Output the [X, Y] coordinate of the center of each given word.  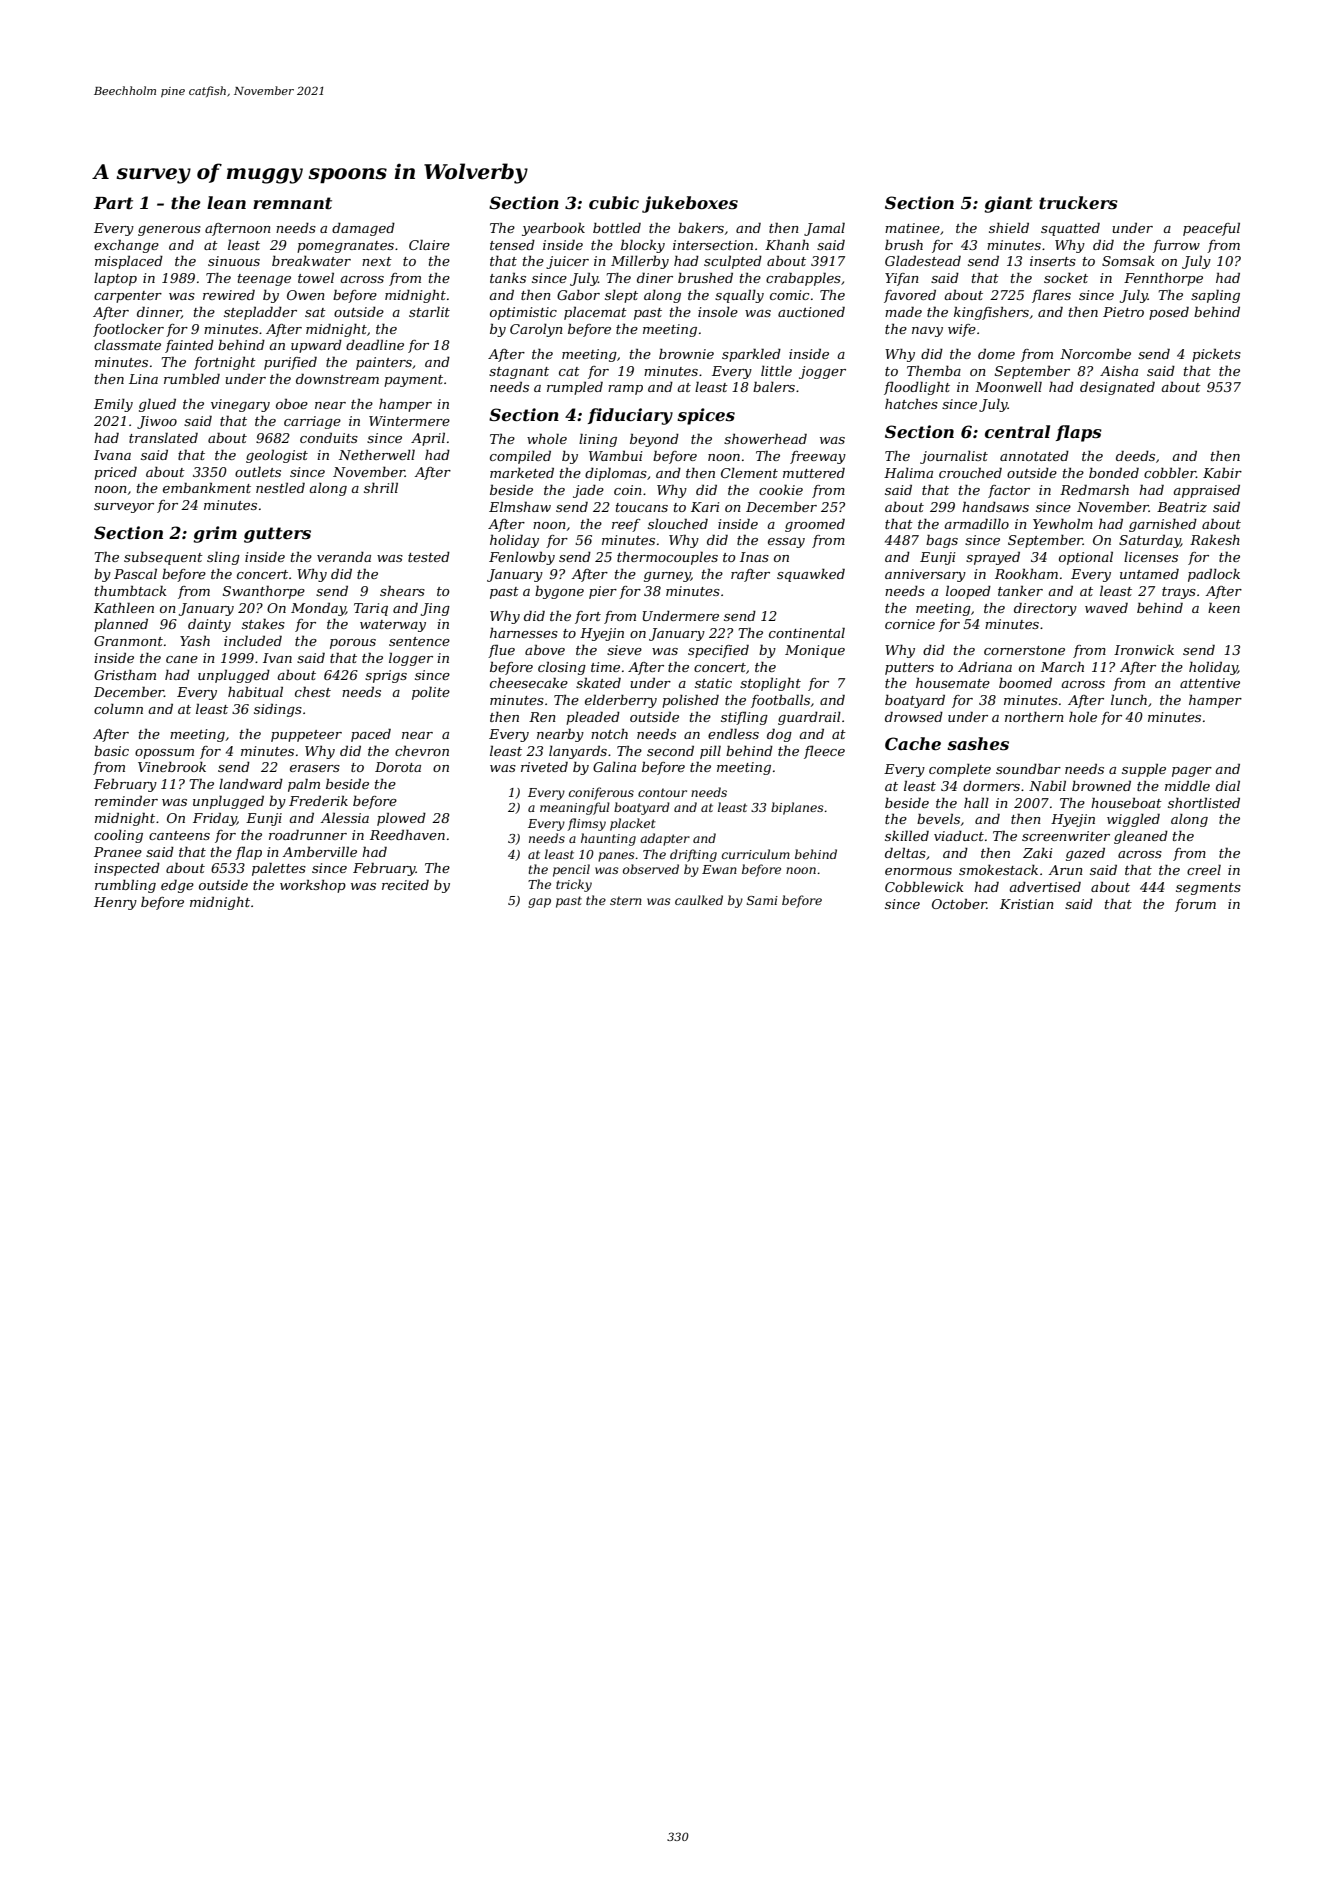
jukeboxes [690, 204]
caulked [699, 900]
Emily [113, 405]
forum [1195, 905]
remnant [292, 203]
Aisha [1119, 371]
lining [598, 440]
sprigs [386, 676]
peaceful [1211, 229]
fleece [824, 752]
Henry [115, 903]
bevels [938, 819]
